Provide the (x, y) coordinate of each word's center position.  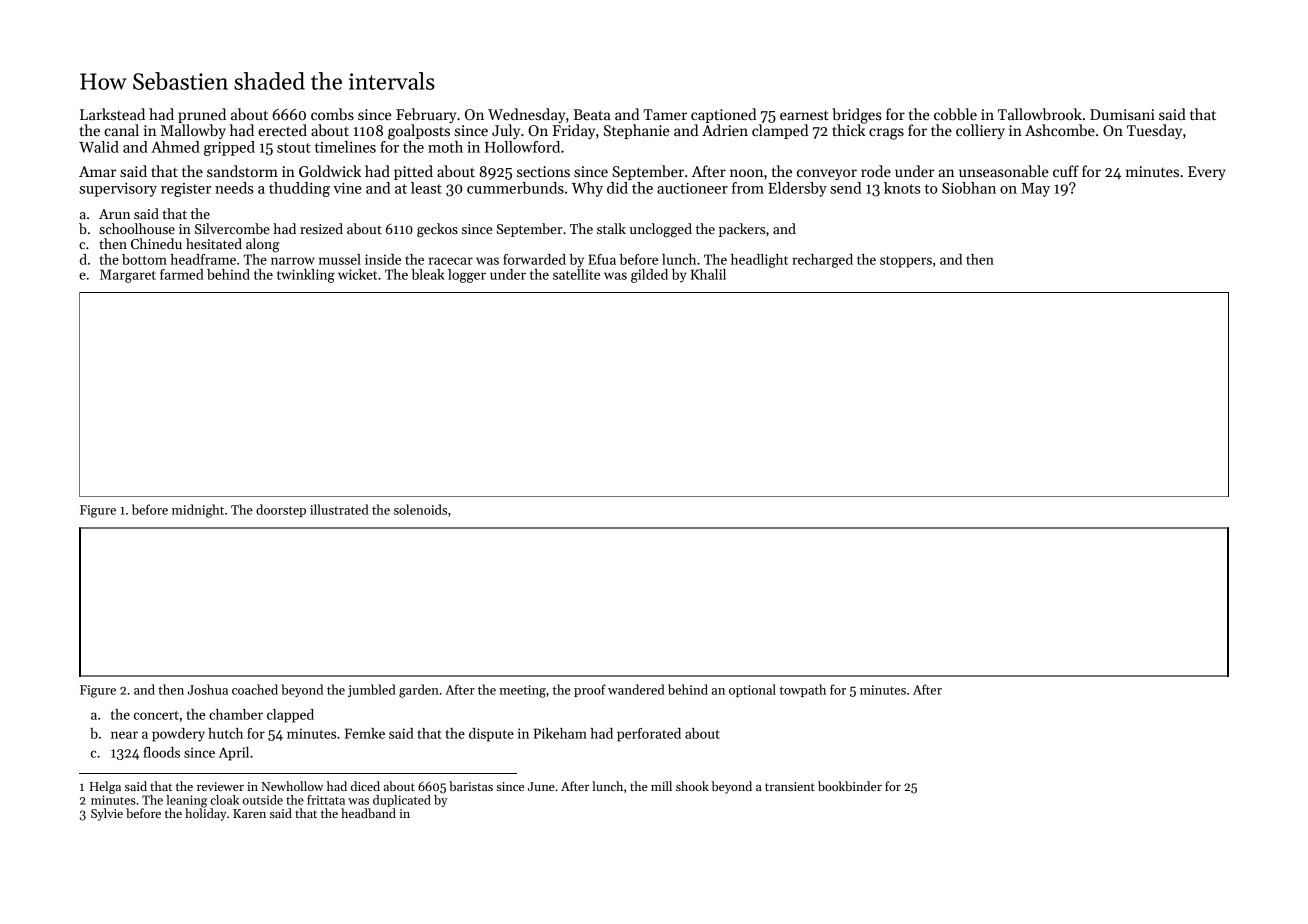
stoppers (906, 262)
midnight (198, 511)
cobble (955, 114)
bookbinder (850, 786)
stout (294, 148)
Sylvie (107, 814)
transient (790, 786)
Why (587, 189)
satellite (576, 274)
